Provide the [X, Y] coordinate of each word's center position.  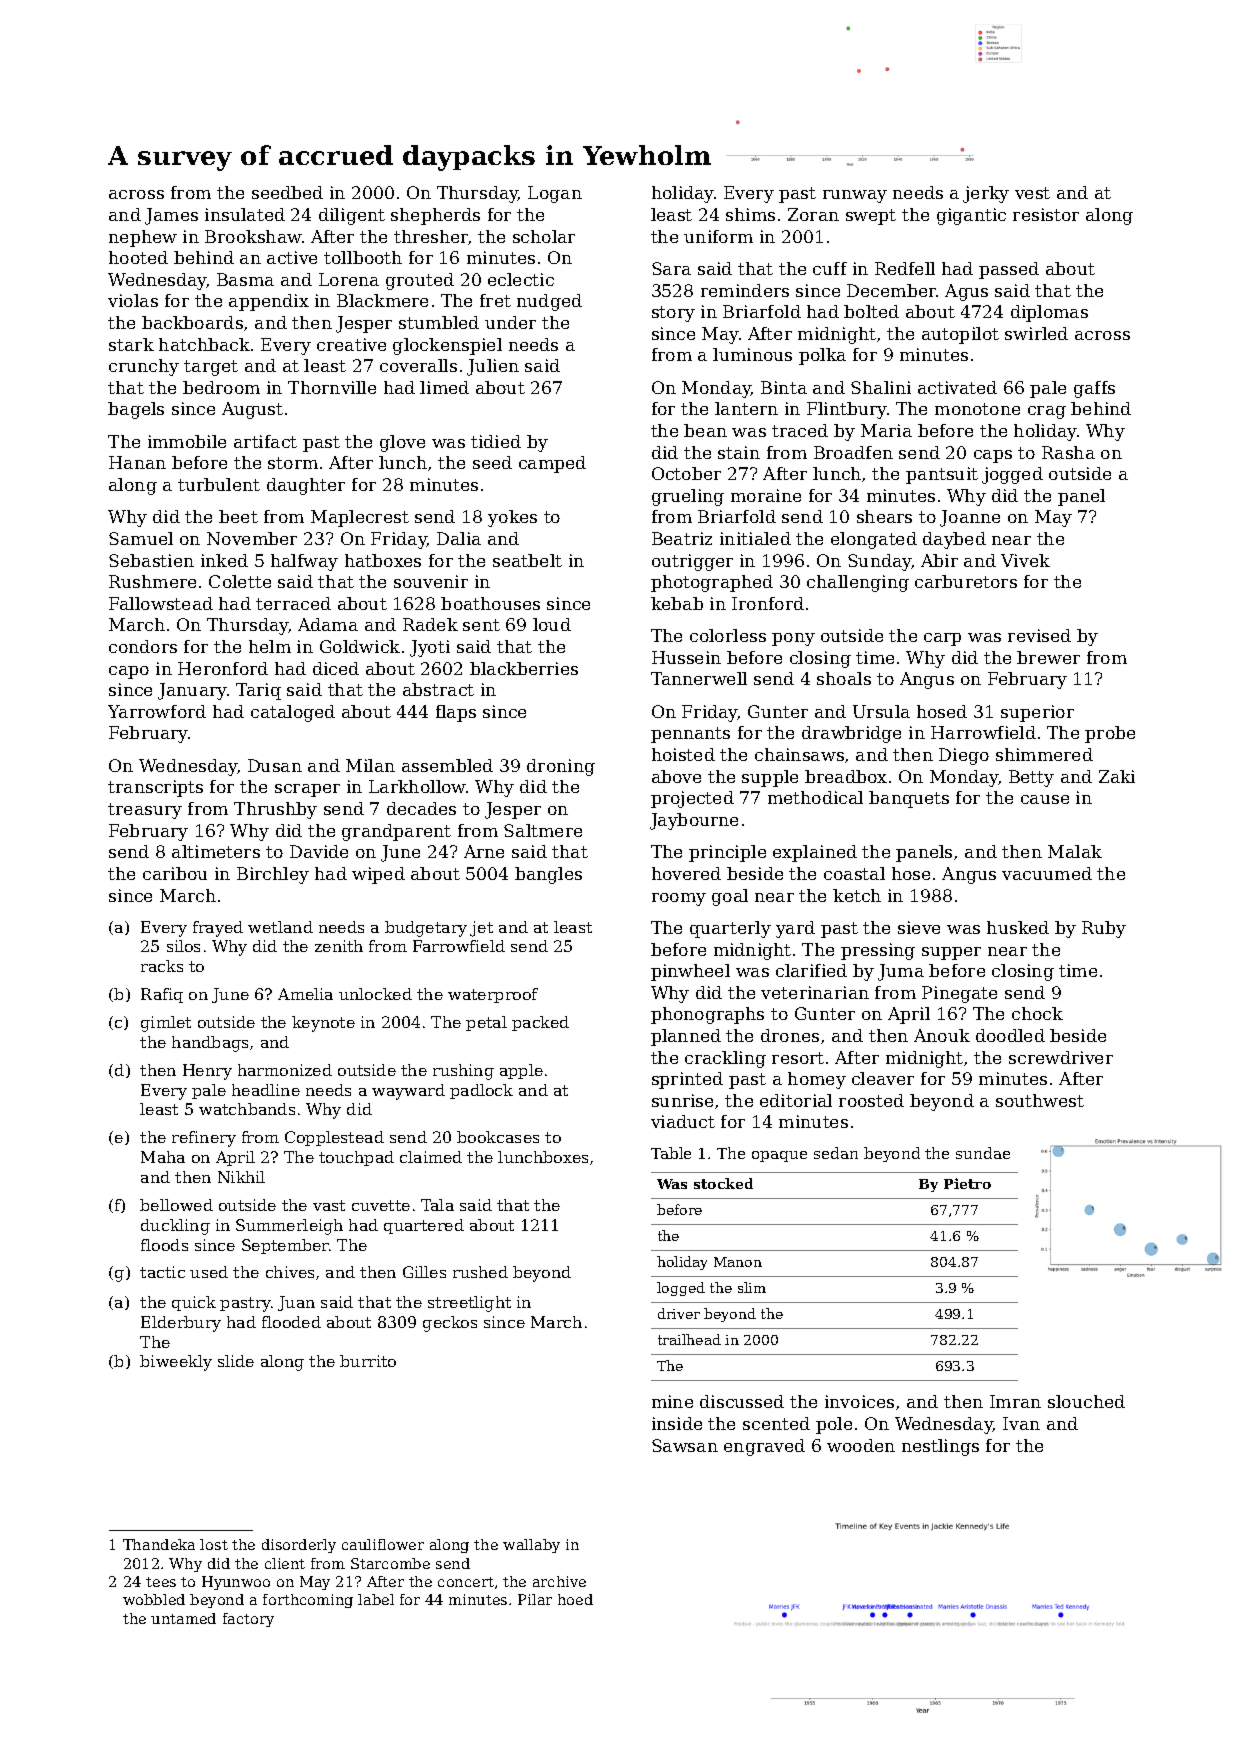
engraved [764, 1447]
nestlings [940, 1447]
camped [552, 464]
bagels [136, 410]
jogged [1012, 475]
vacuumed [1047, 873]
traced [800, 430]
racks [162, 966]
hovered [686, 873]
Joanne [970, 518]
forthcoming [308, 1601]
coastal [854, 873]
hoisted [683, 754]
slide [236, 1361]
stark [131, 344]
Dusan [275, 765]
